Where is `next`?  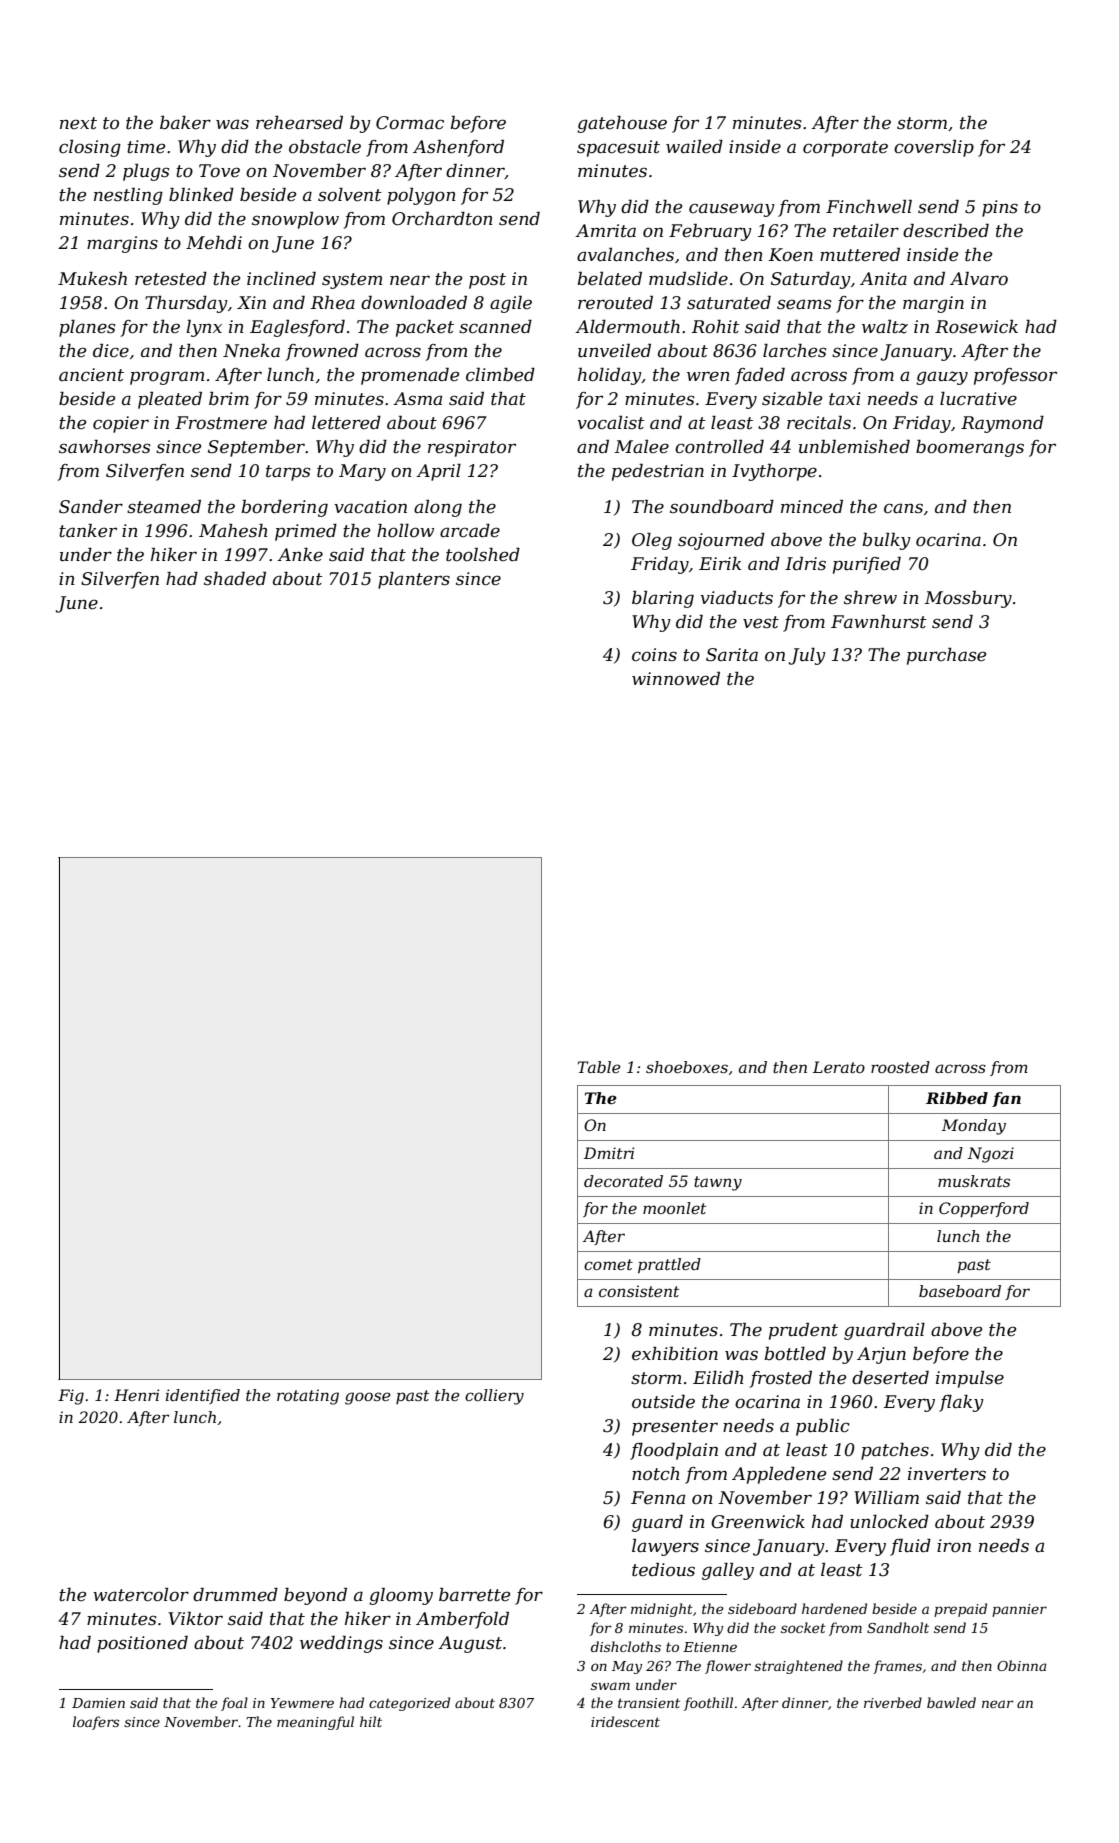 next is located at coordinates (78, 123).
